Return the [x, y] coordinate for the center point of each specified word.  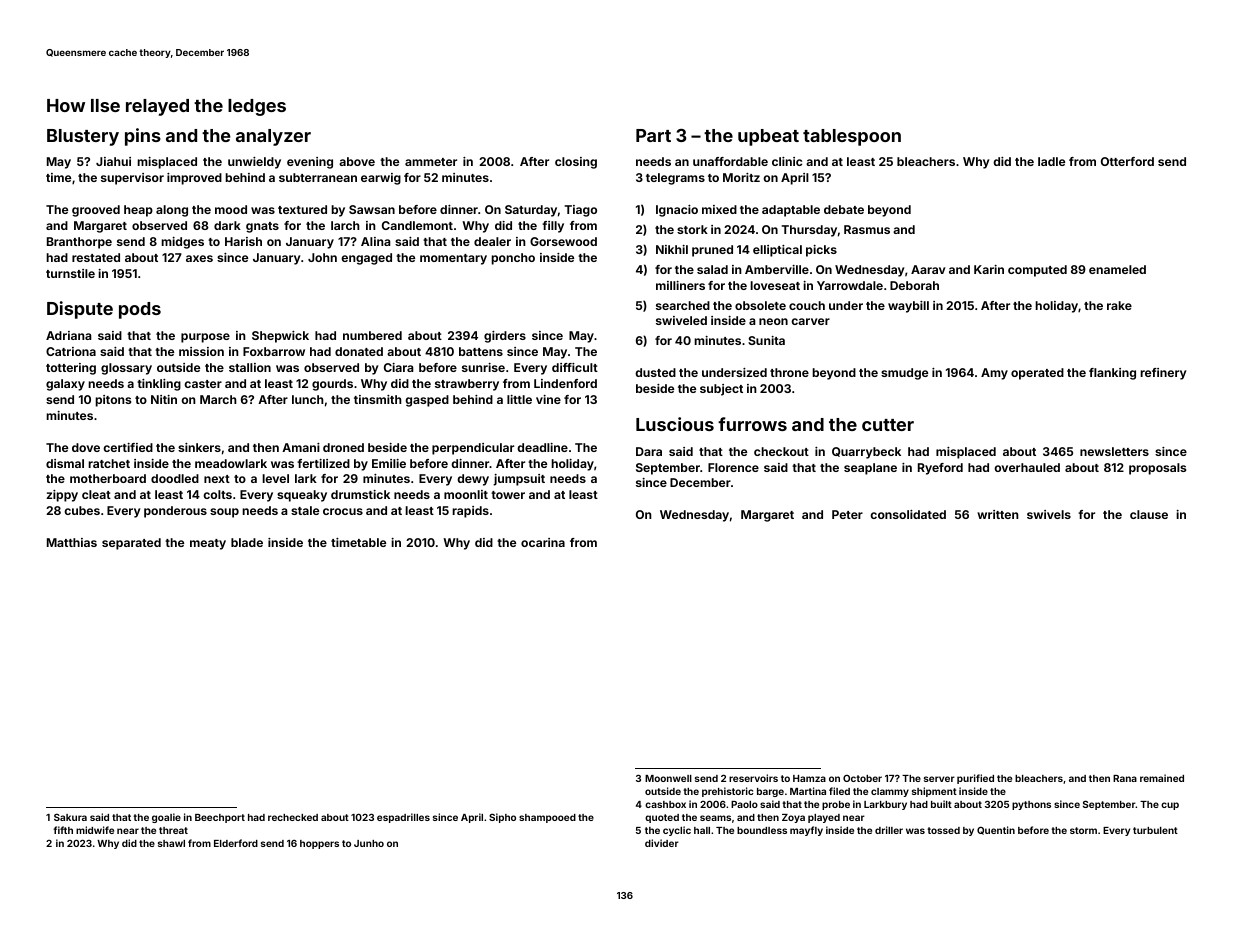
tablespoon [852, 137]
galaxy [65, 385]
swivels [1049, 514]
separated [131, 544]
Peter [847, 514]
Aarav [928, 269]
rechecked [293, 817]
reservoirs [753, 778]
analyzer [273, 137]
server [939, 779]
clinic [787, 161]
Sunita [766, 340]
